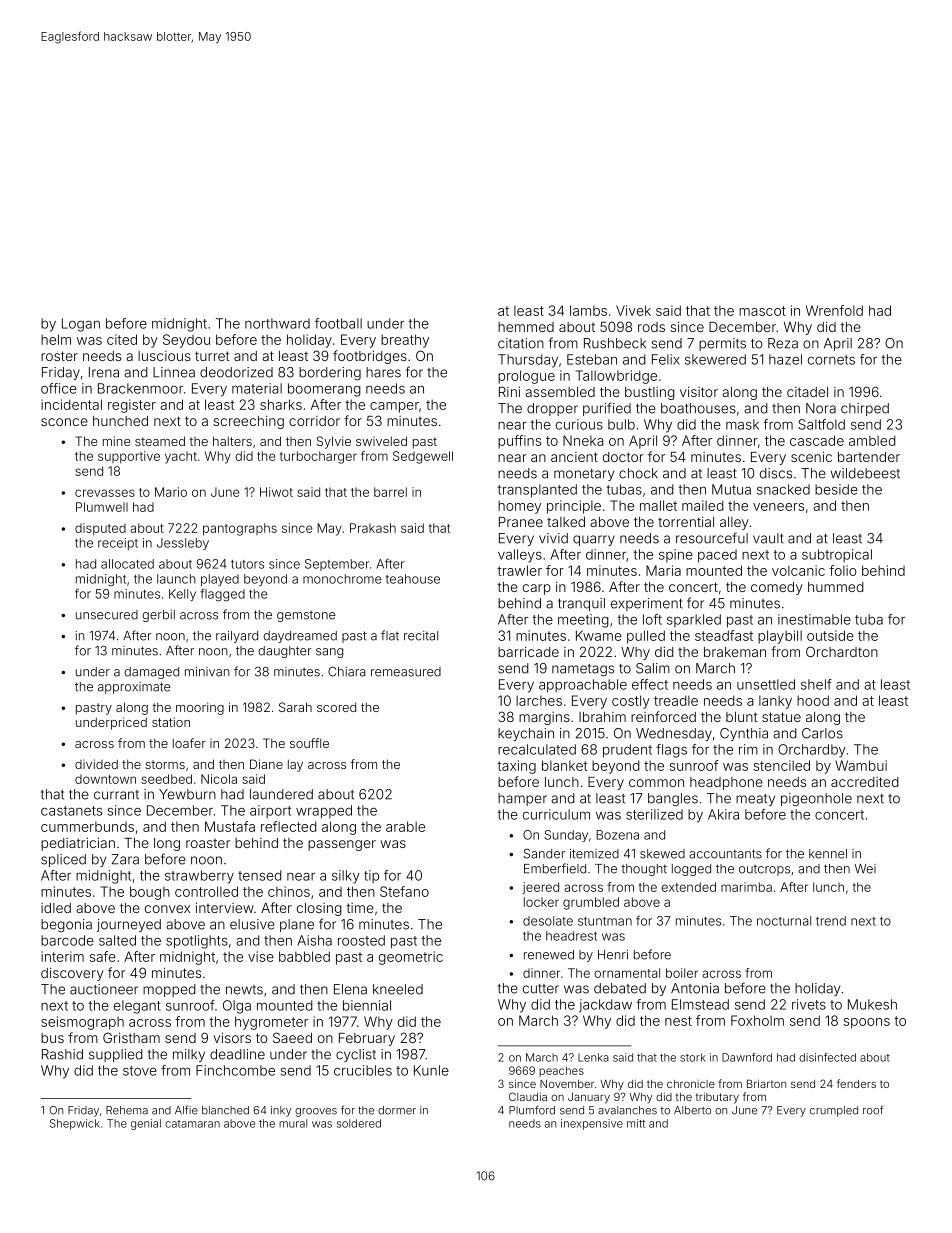  Describe the element at coordinates (594, 854) in the page. I see `itemized` at that location.
